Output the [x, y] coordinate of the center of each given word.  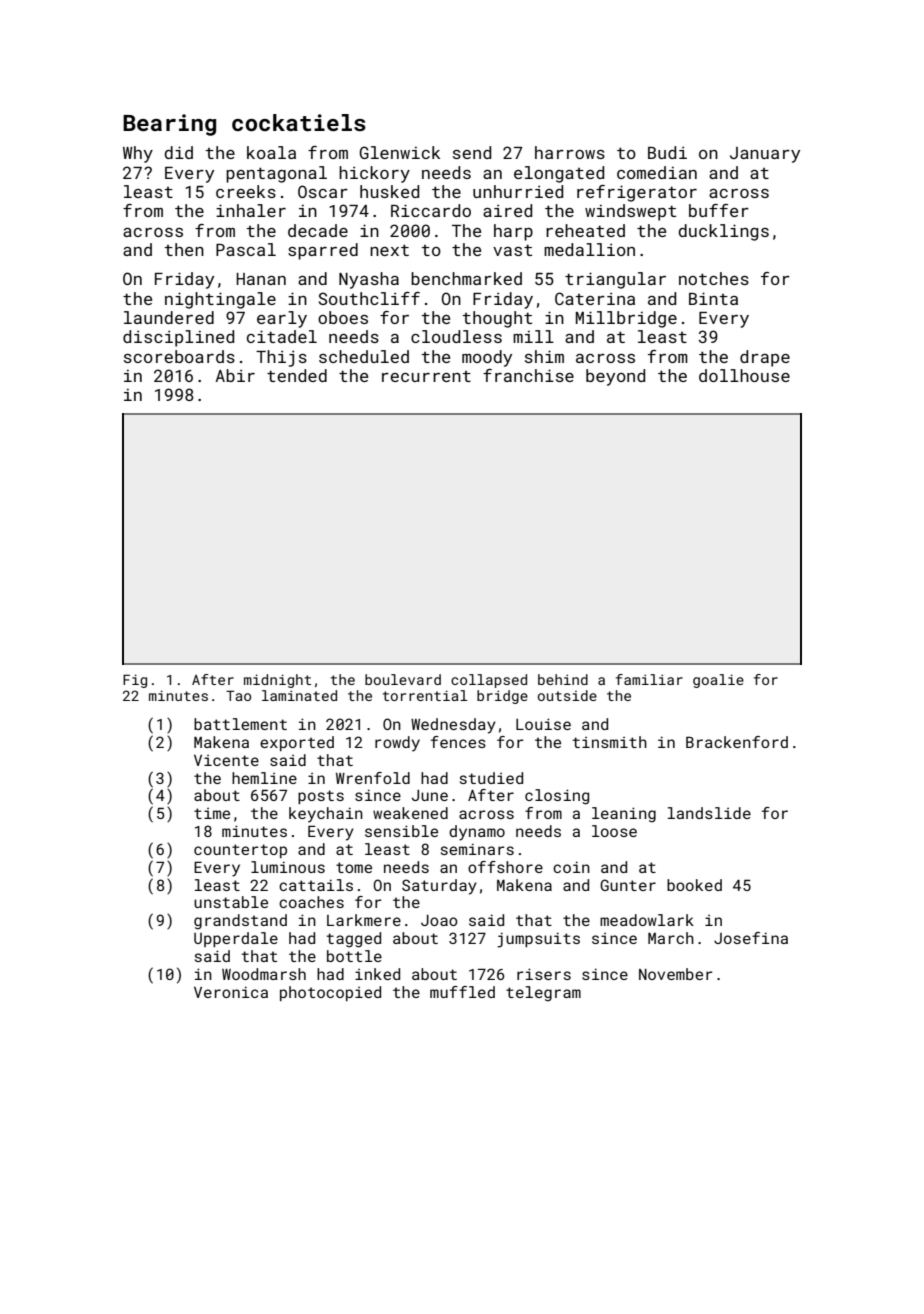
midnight [277, 681]
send [472, 152]
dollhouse [744, 375]
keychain [326, 815]
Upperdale [236, 939]
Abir [235, 375]
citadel [282, 336]
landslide [709, 813]
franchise [528, 375]
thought [497, 319]
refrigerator [637, 193]
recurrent [426, 376]
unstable [231, 902]
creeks [246, 191]
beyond [615, 377]
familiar [649, 679]
